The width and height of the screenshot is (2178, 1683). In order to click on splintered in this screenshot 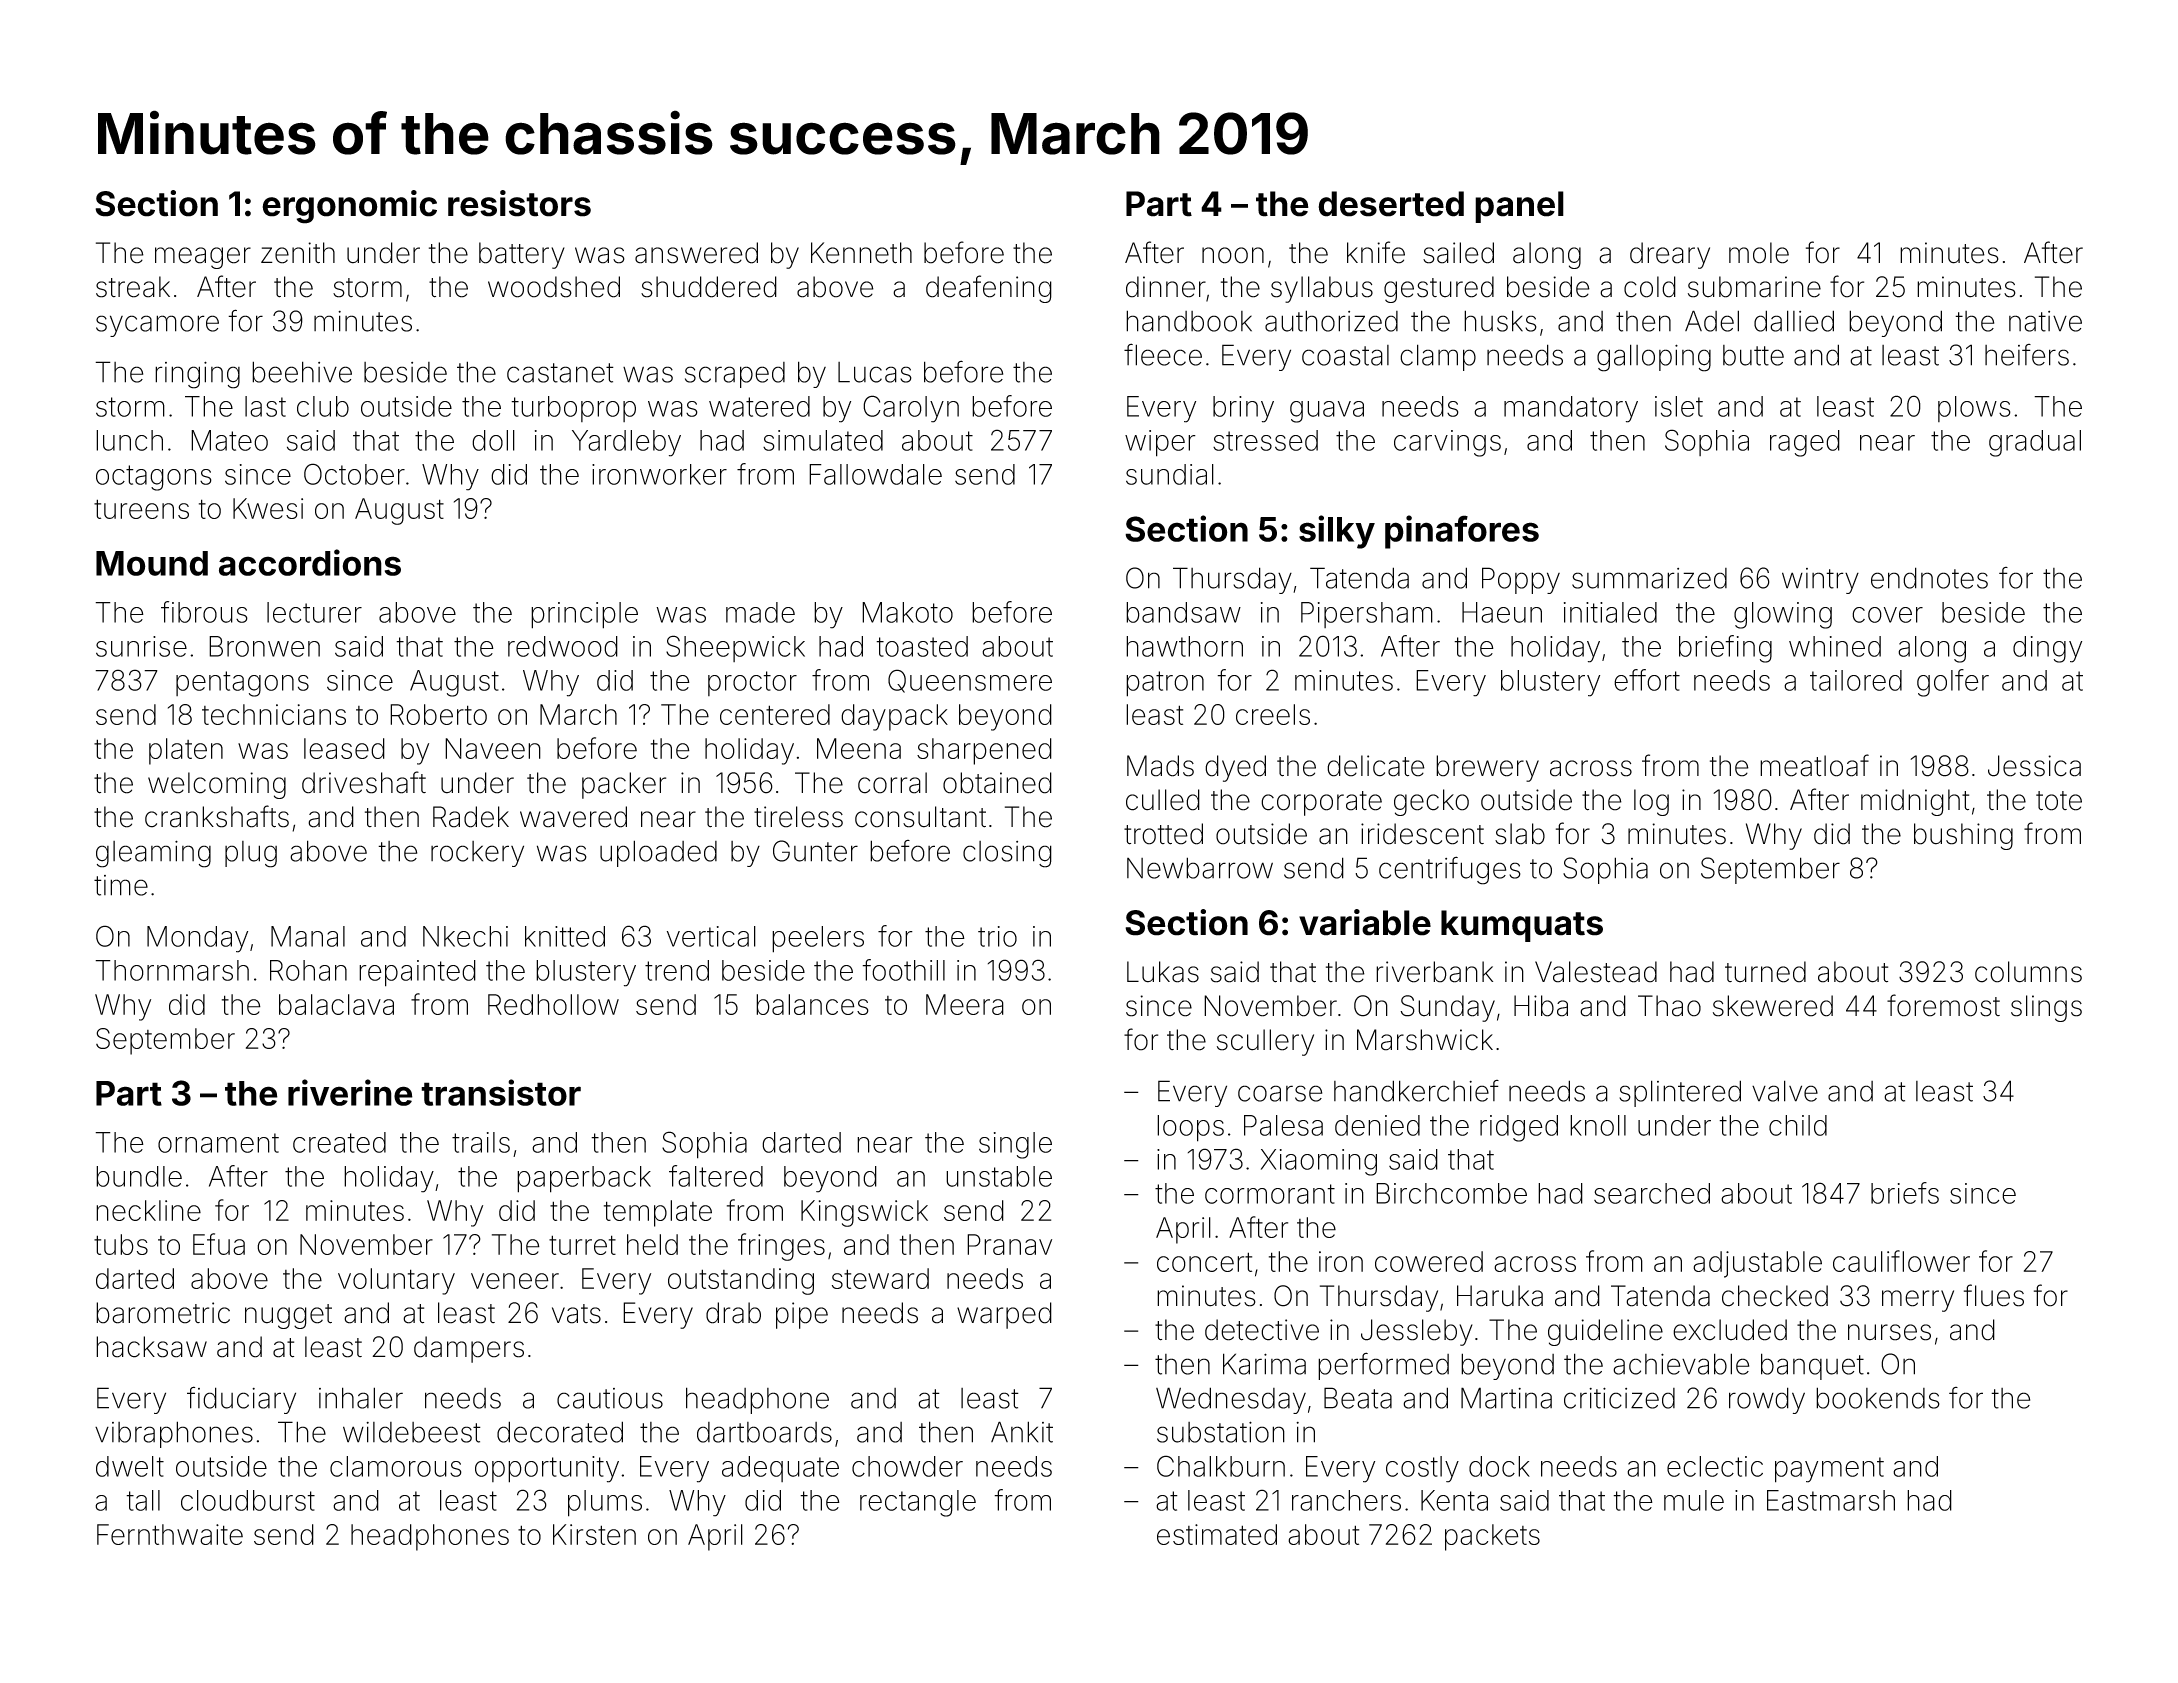, I will do `click(1680, 1093)`.
